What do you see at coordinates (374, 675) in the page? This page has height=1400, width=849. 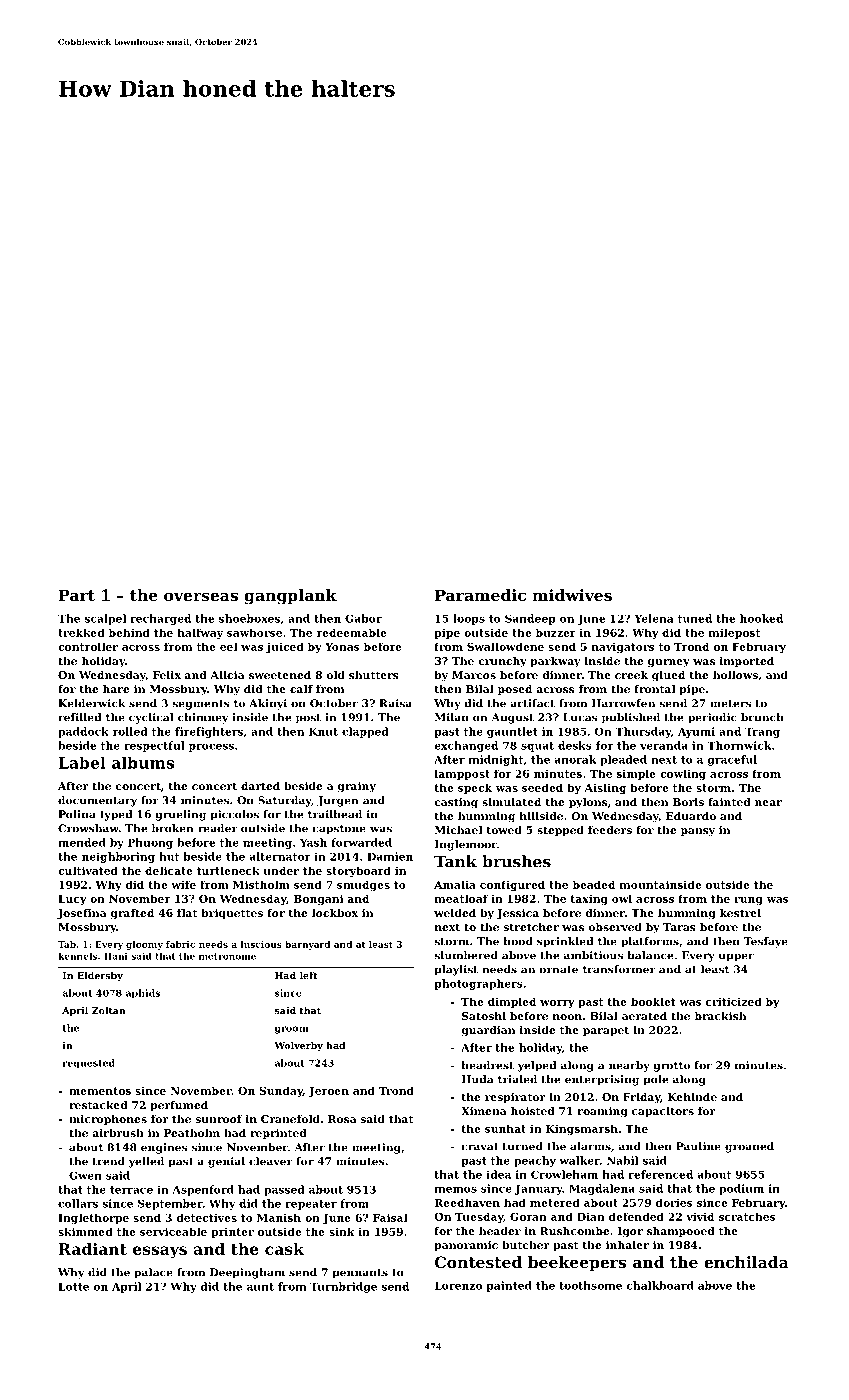 I see `shutters` at bounding box center [374, 675].
